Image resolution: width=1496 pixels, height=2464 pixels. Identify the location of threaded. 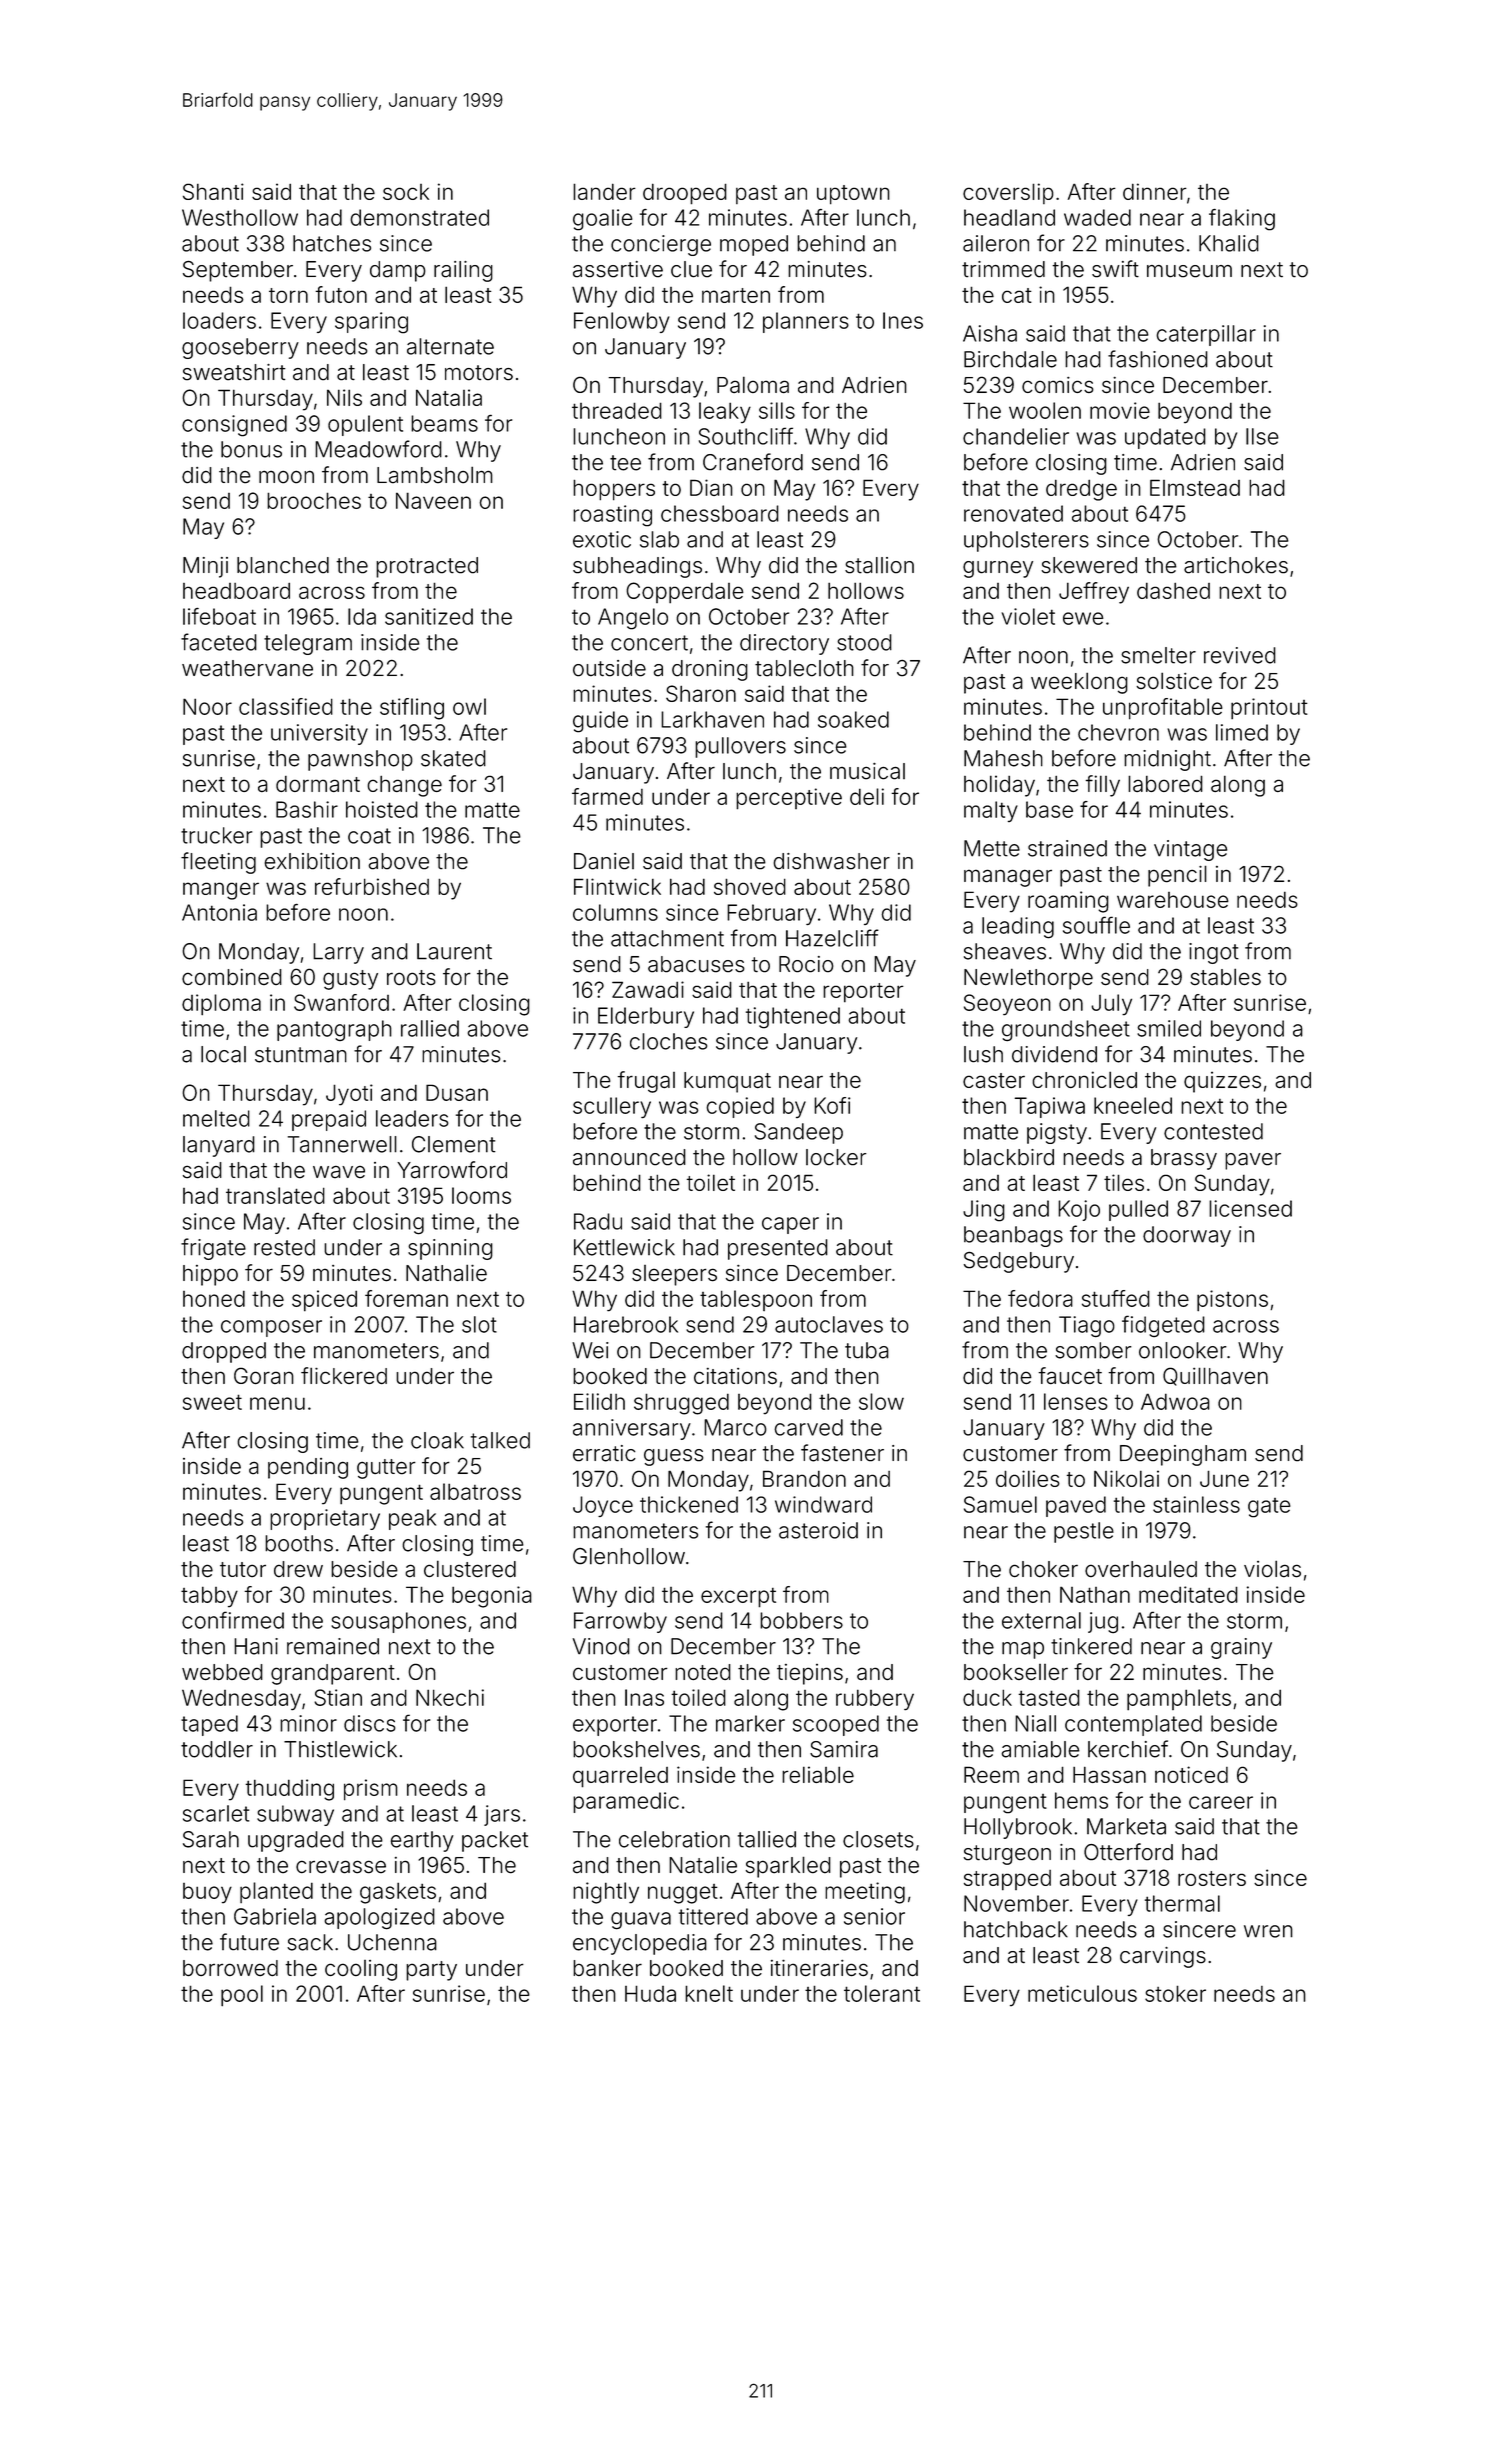
(617, 410).
